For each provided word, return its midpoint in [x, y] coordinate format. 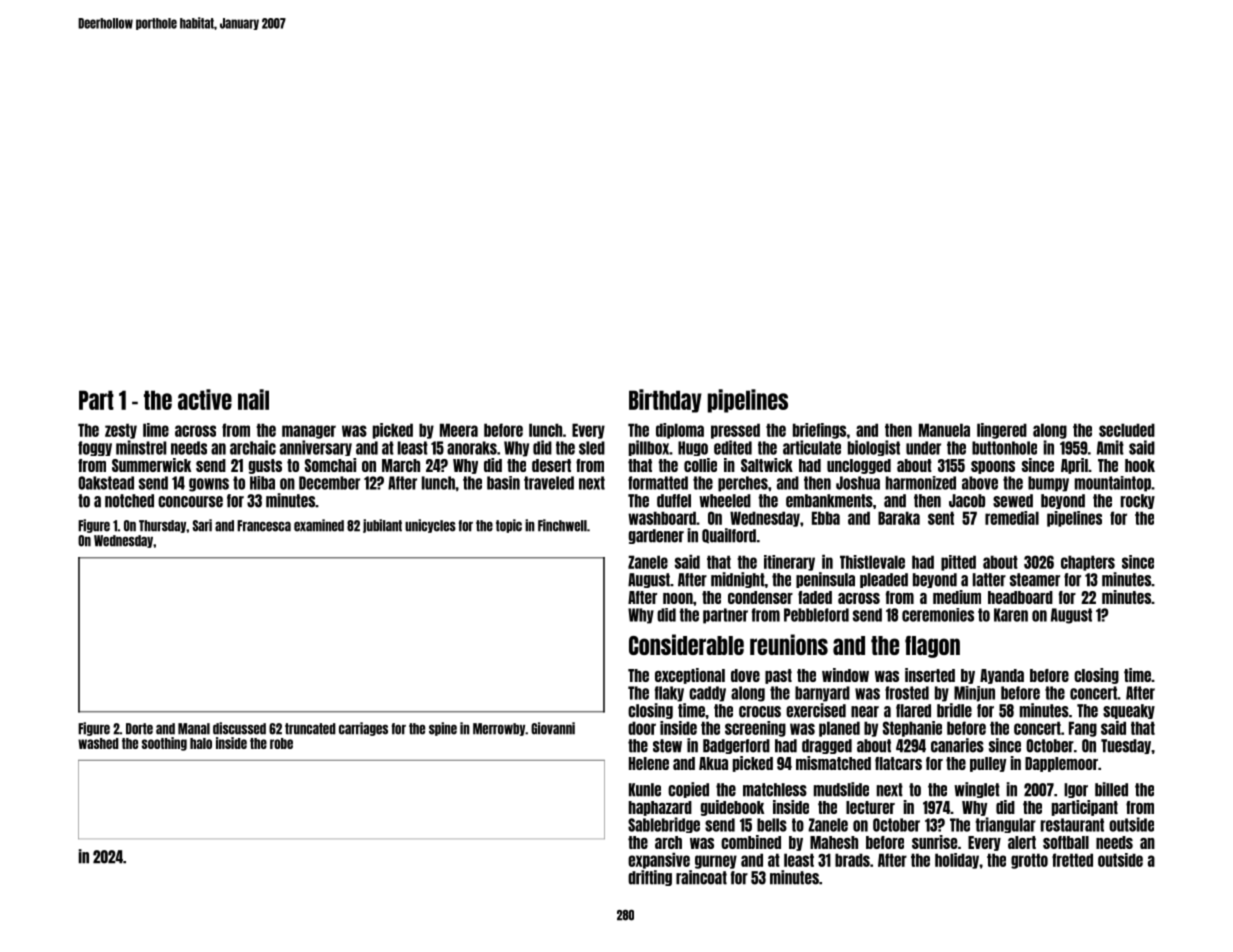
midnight [738, 580]
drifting [650, 878]
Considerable [686, 644]
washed [98, 743]
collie [700, 465]
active [205, 399]
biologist [874, 448]
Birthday [665, 401]
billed [1111, 789]
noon [678, 598]
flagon [932, 647]
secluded [1127, 430]
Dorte [139, 729]
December [329, 483]
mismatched [833, 763]
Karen [1011, 615]
